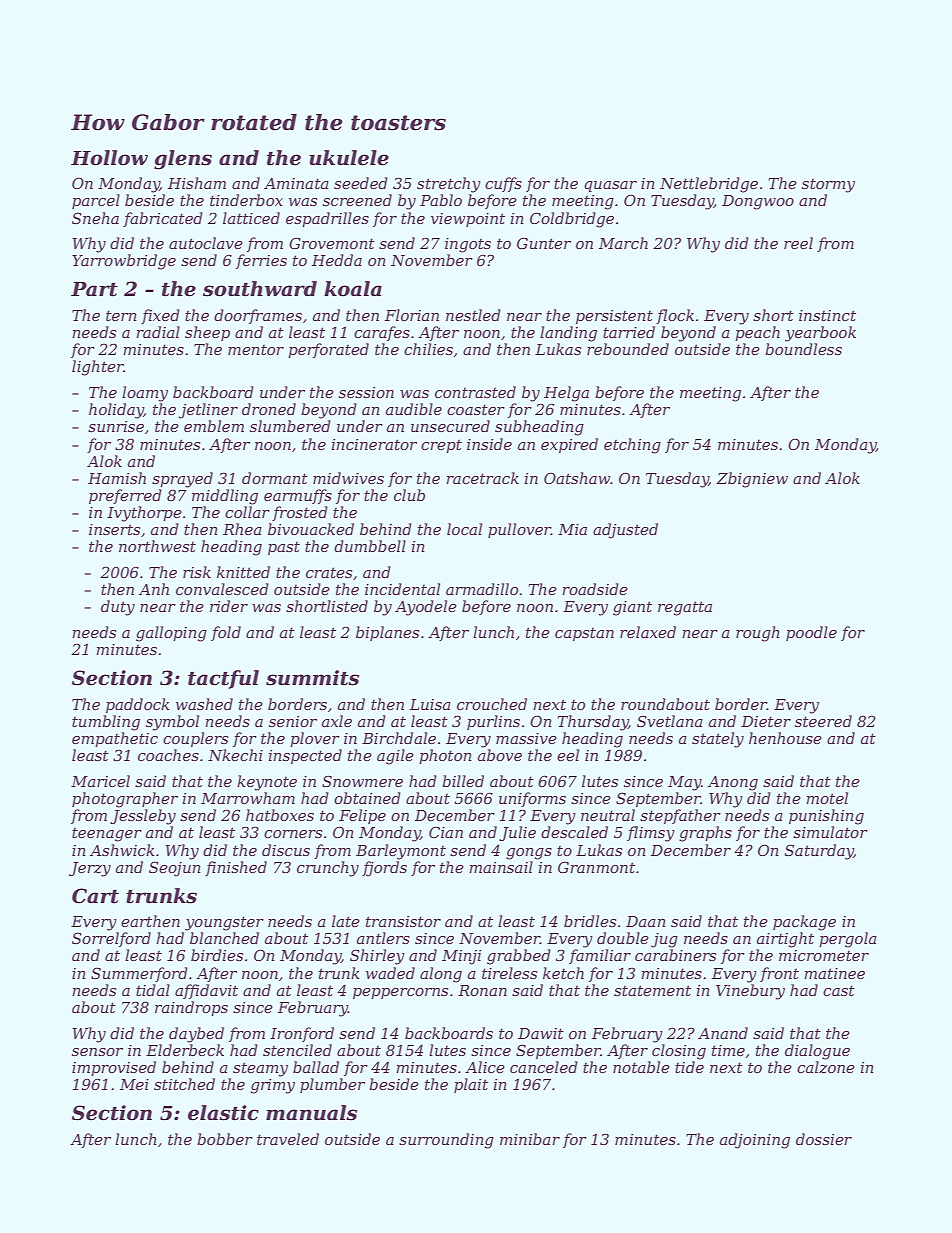 The height and width of the screenshot is (1233, 952). Describe the element at coordinates (349, 158) in the screenshot. I see `ukulele` at that location.
